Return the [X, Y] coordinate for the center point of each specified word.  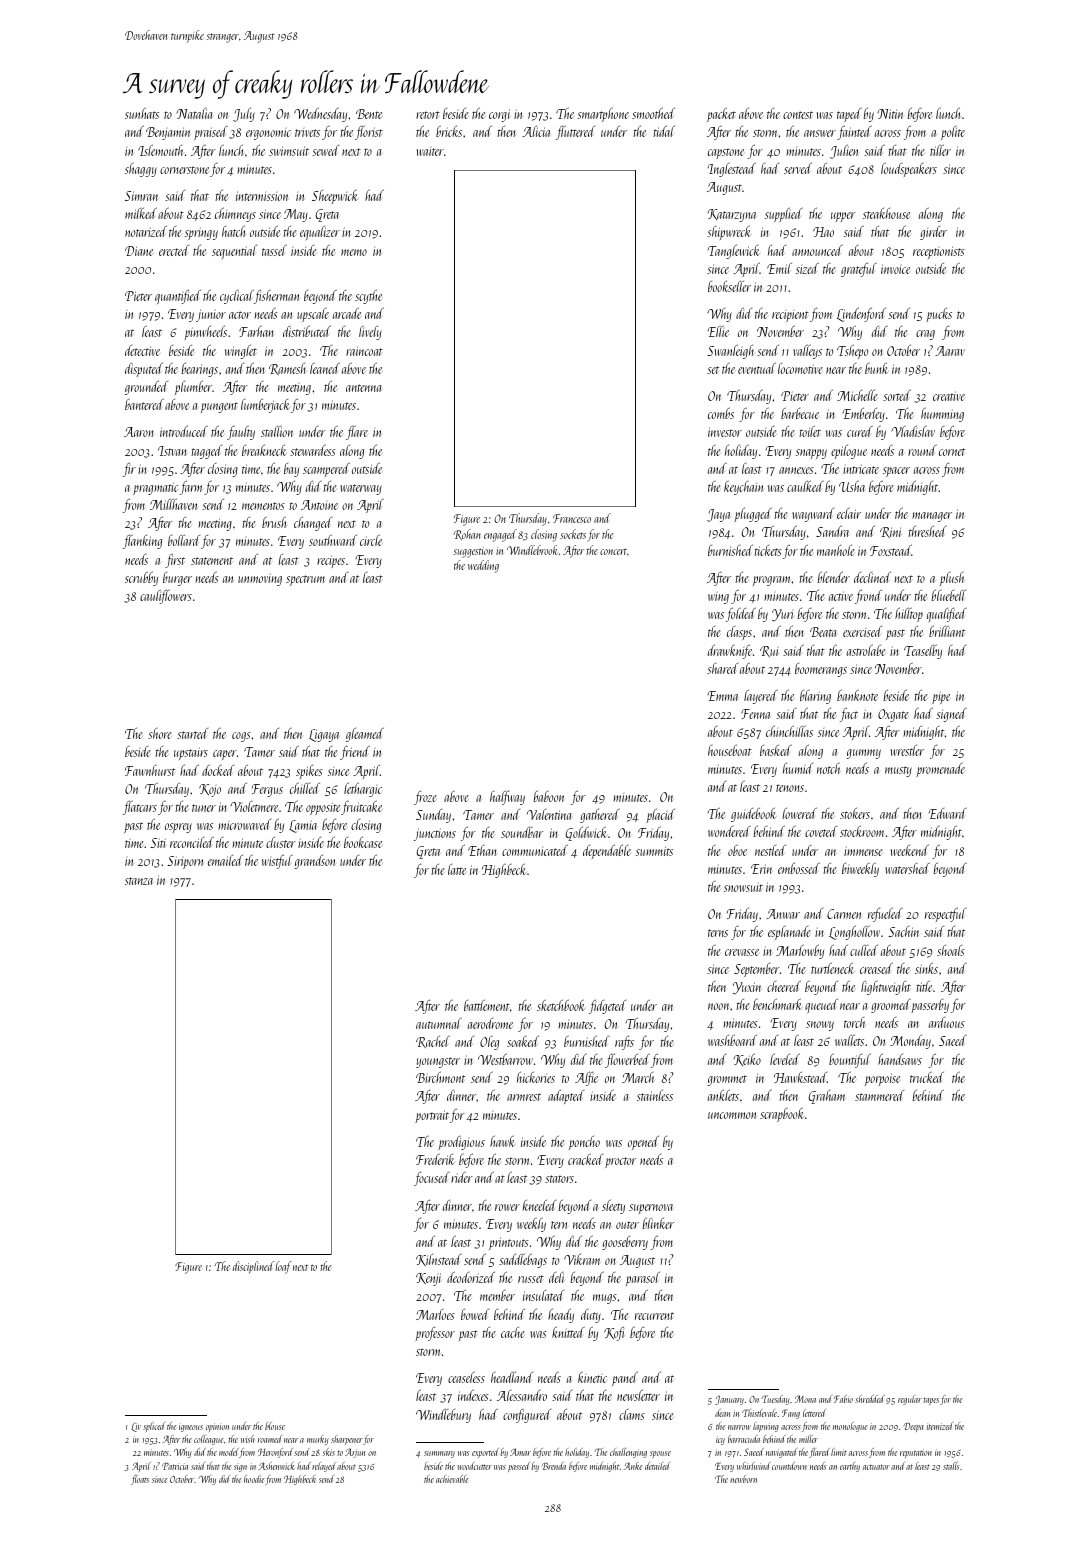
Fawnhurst [150, 770]
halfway [507, 797]
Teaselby [923, 651]
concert [613, 551]
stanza [139, 881]
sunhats [142, 113]
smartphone [603, 114]
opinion [217, 1427]
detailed [657, 1466]
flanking [142, 541]
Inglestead [732, 169]
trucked [927, 1077]
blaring [815, 697]
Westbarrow [505, 1059]
